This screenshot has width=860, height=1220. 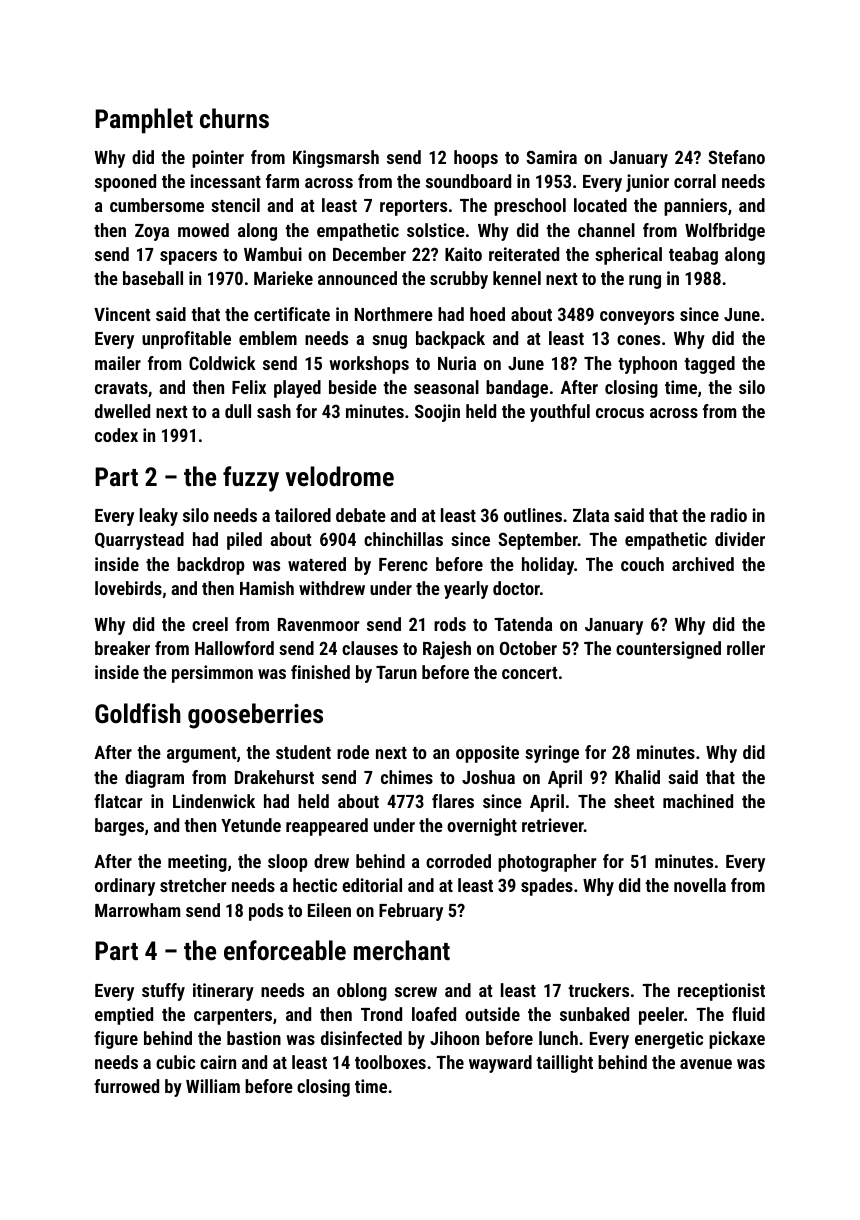 What do you see at coordinates (736, 157) in the screenshot?
I see `Stefano` at bounding box center [736, 157].
